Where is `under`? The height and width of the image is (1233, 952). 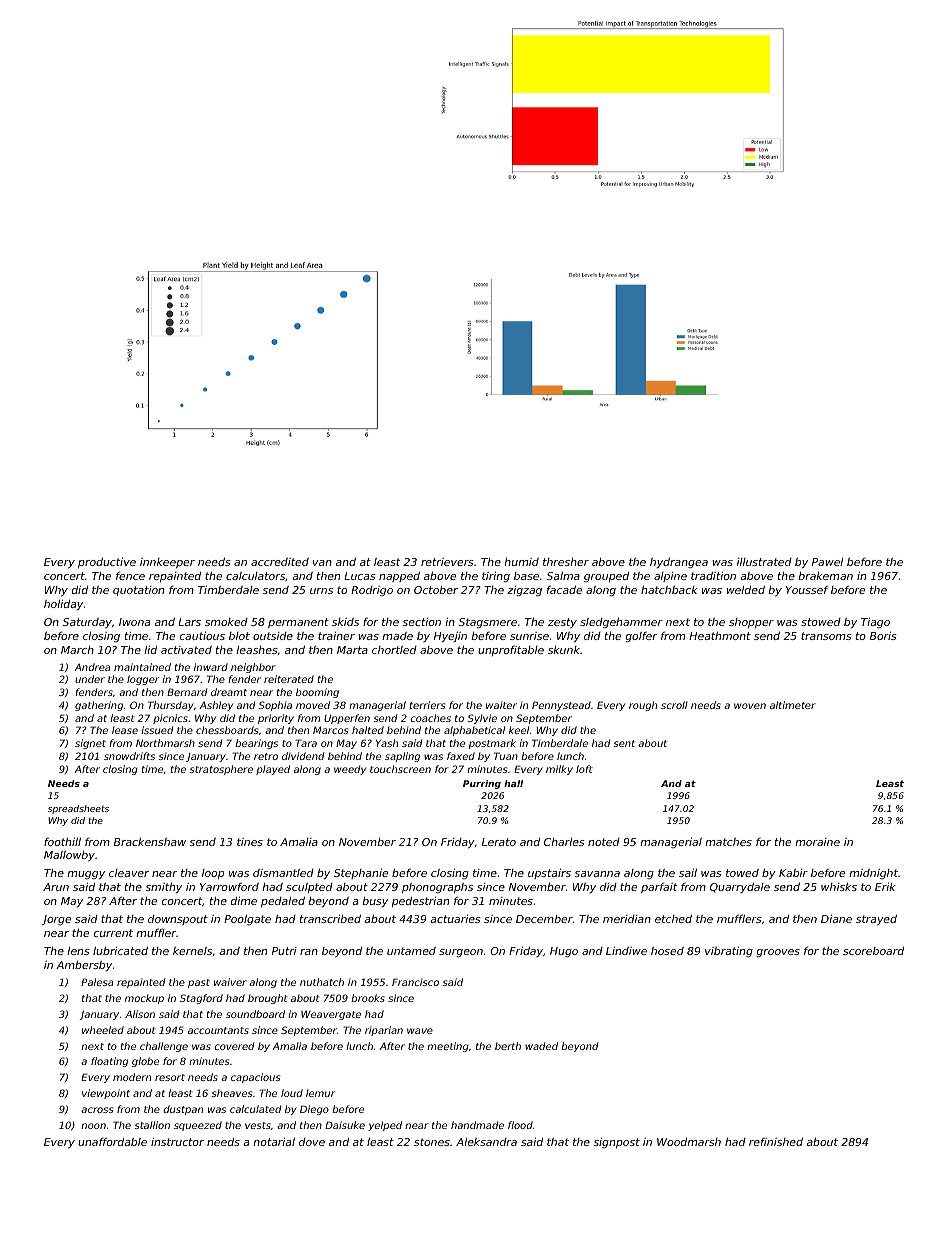 under is located at coordinates (90, 679).
